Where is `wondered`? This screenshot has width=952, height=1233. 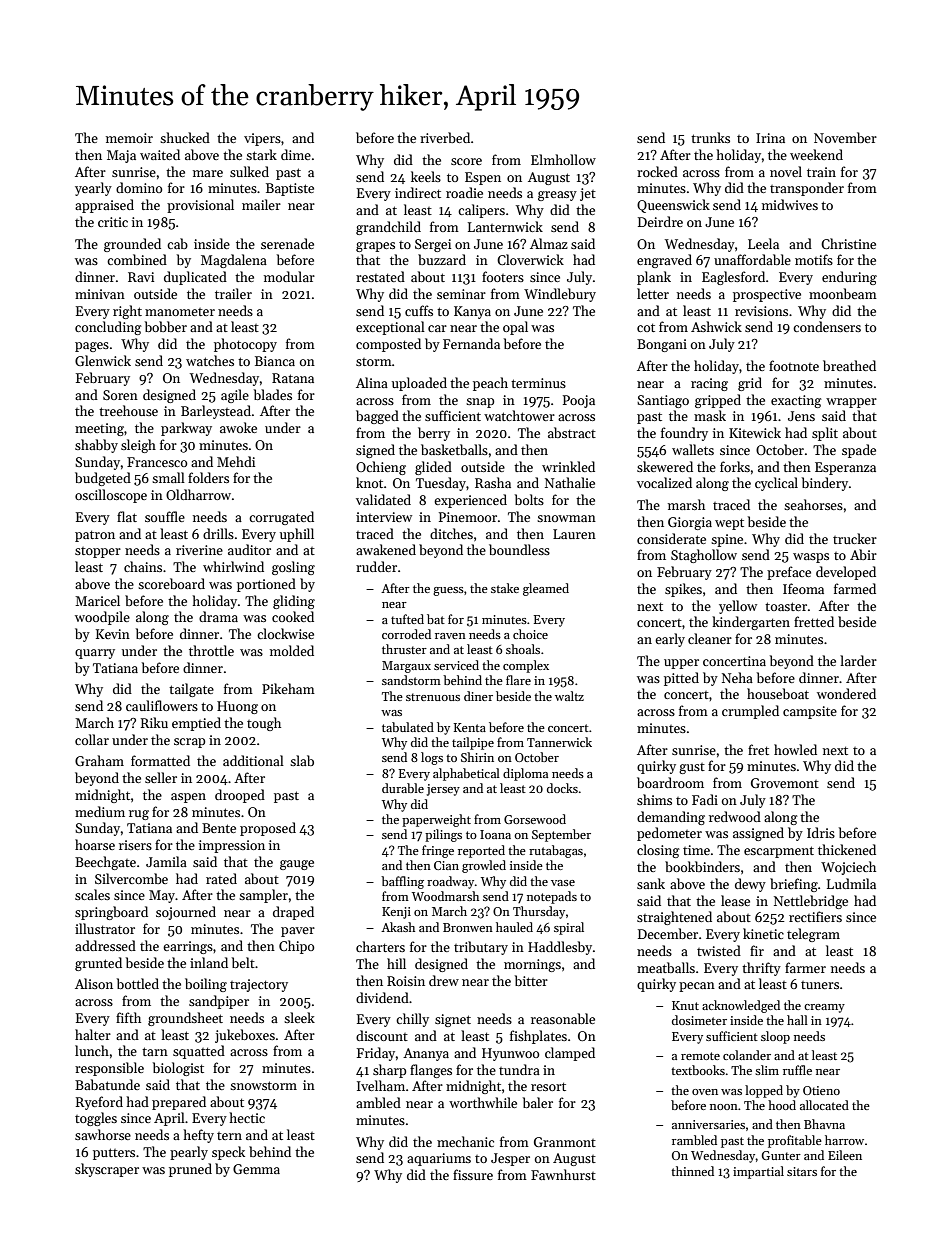
wondered is located at coordinates (846, 693).
